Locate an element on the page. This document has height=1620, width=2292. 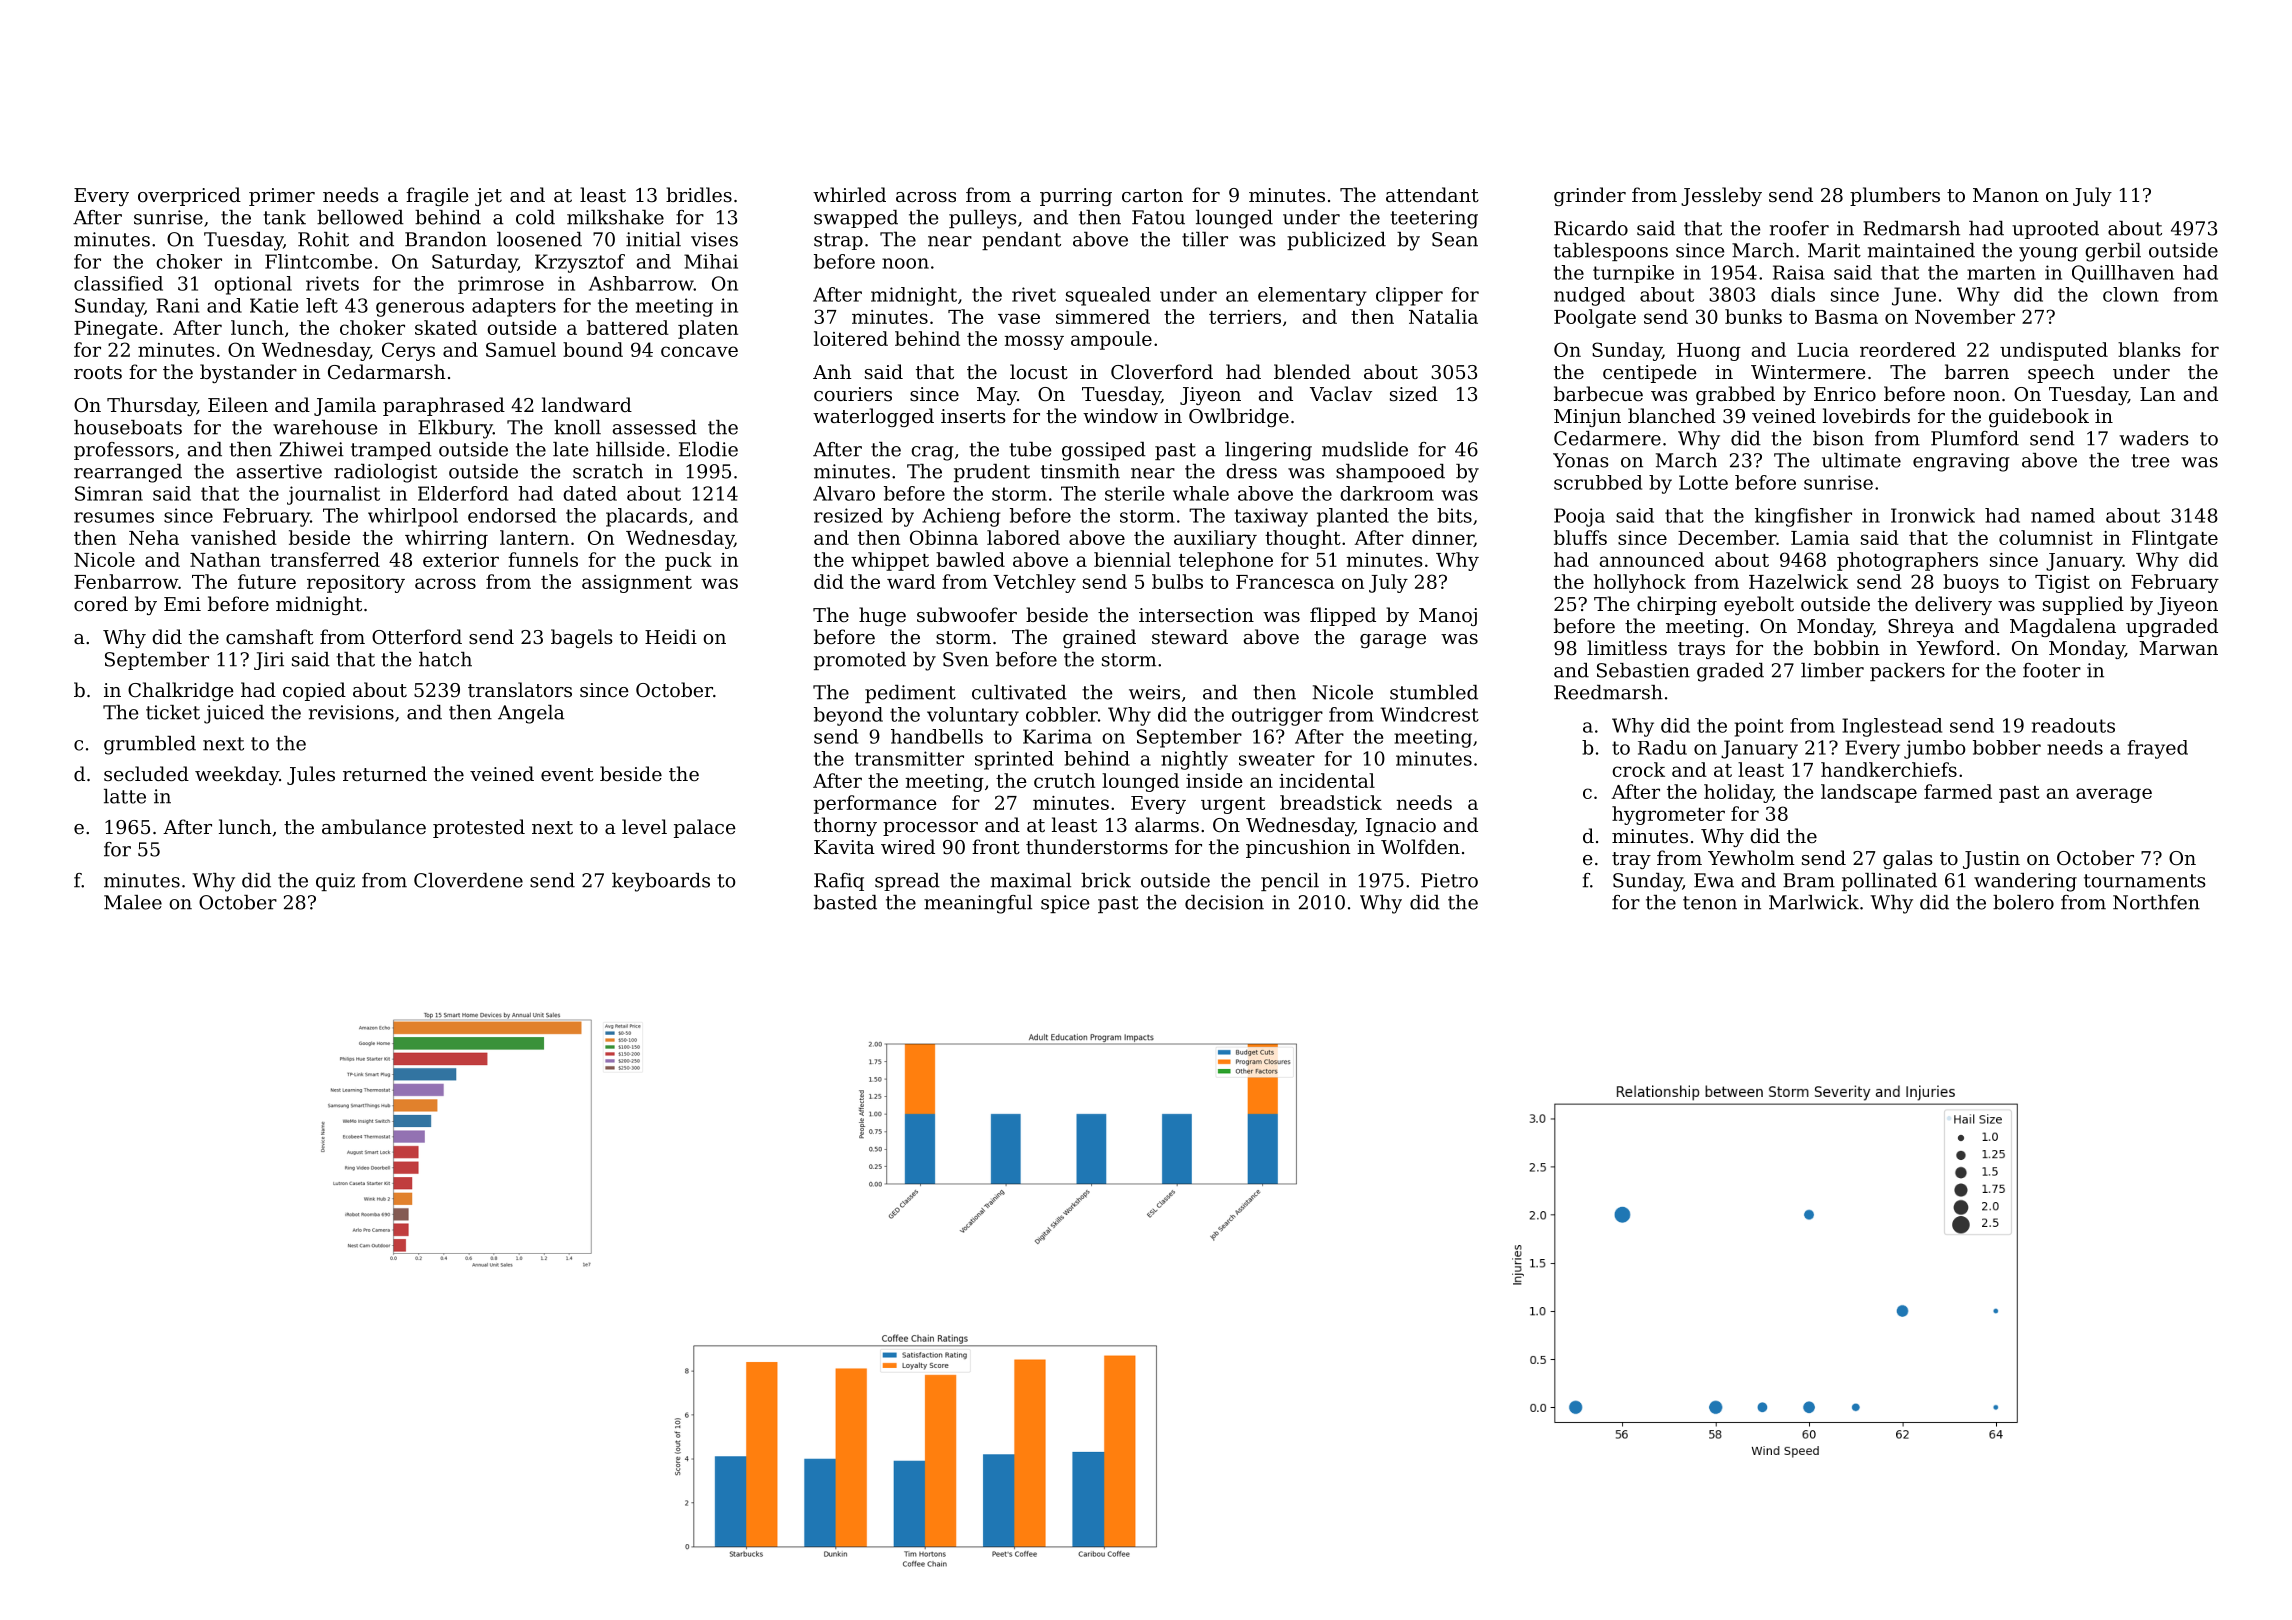
Malee is located at coordinates (133, 902).
